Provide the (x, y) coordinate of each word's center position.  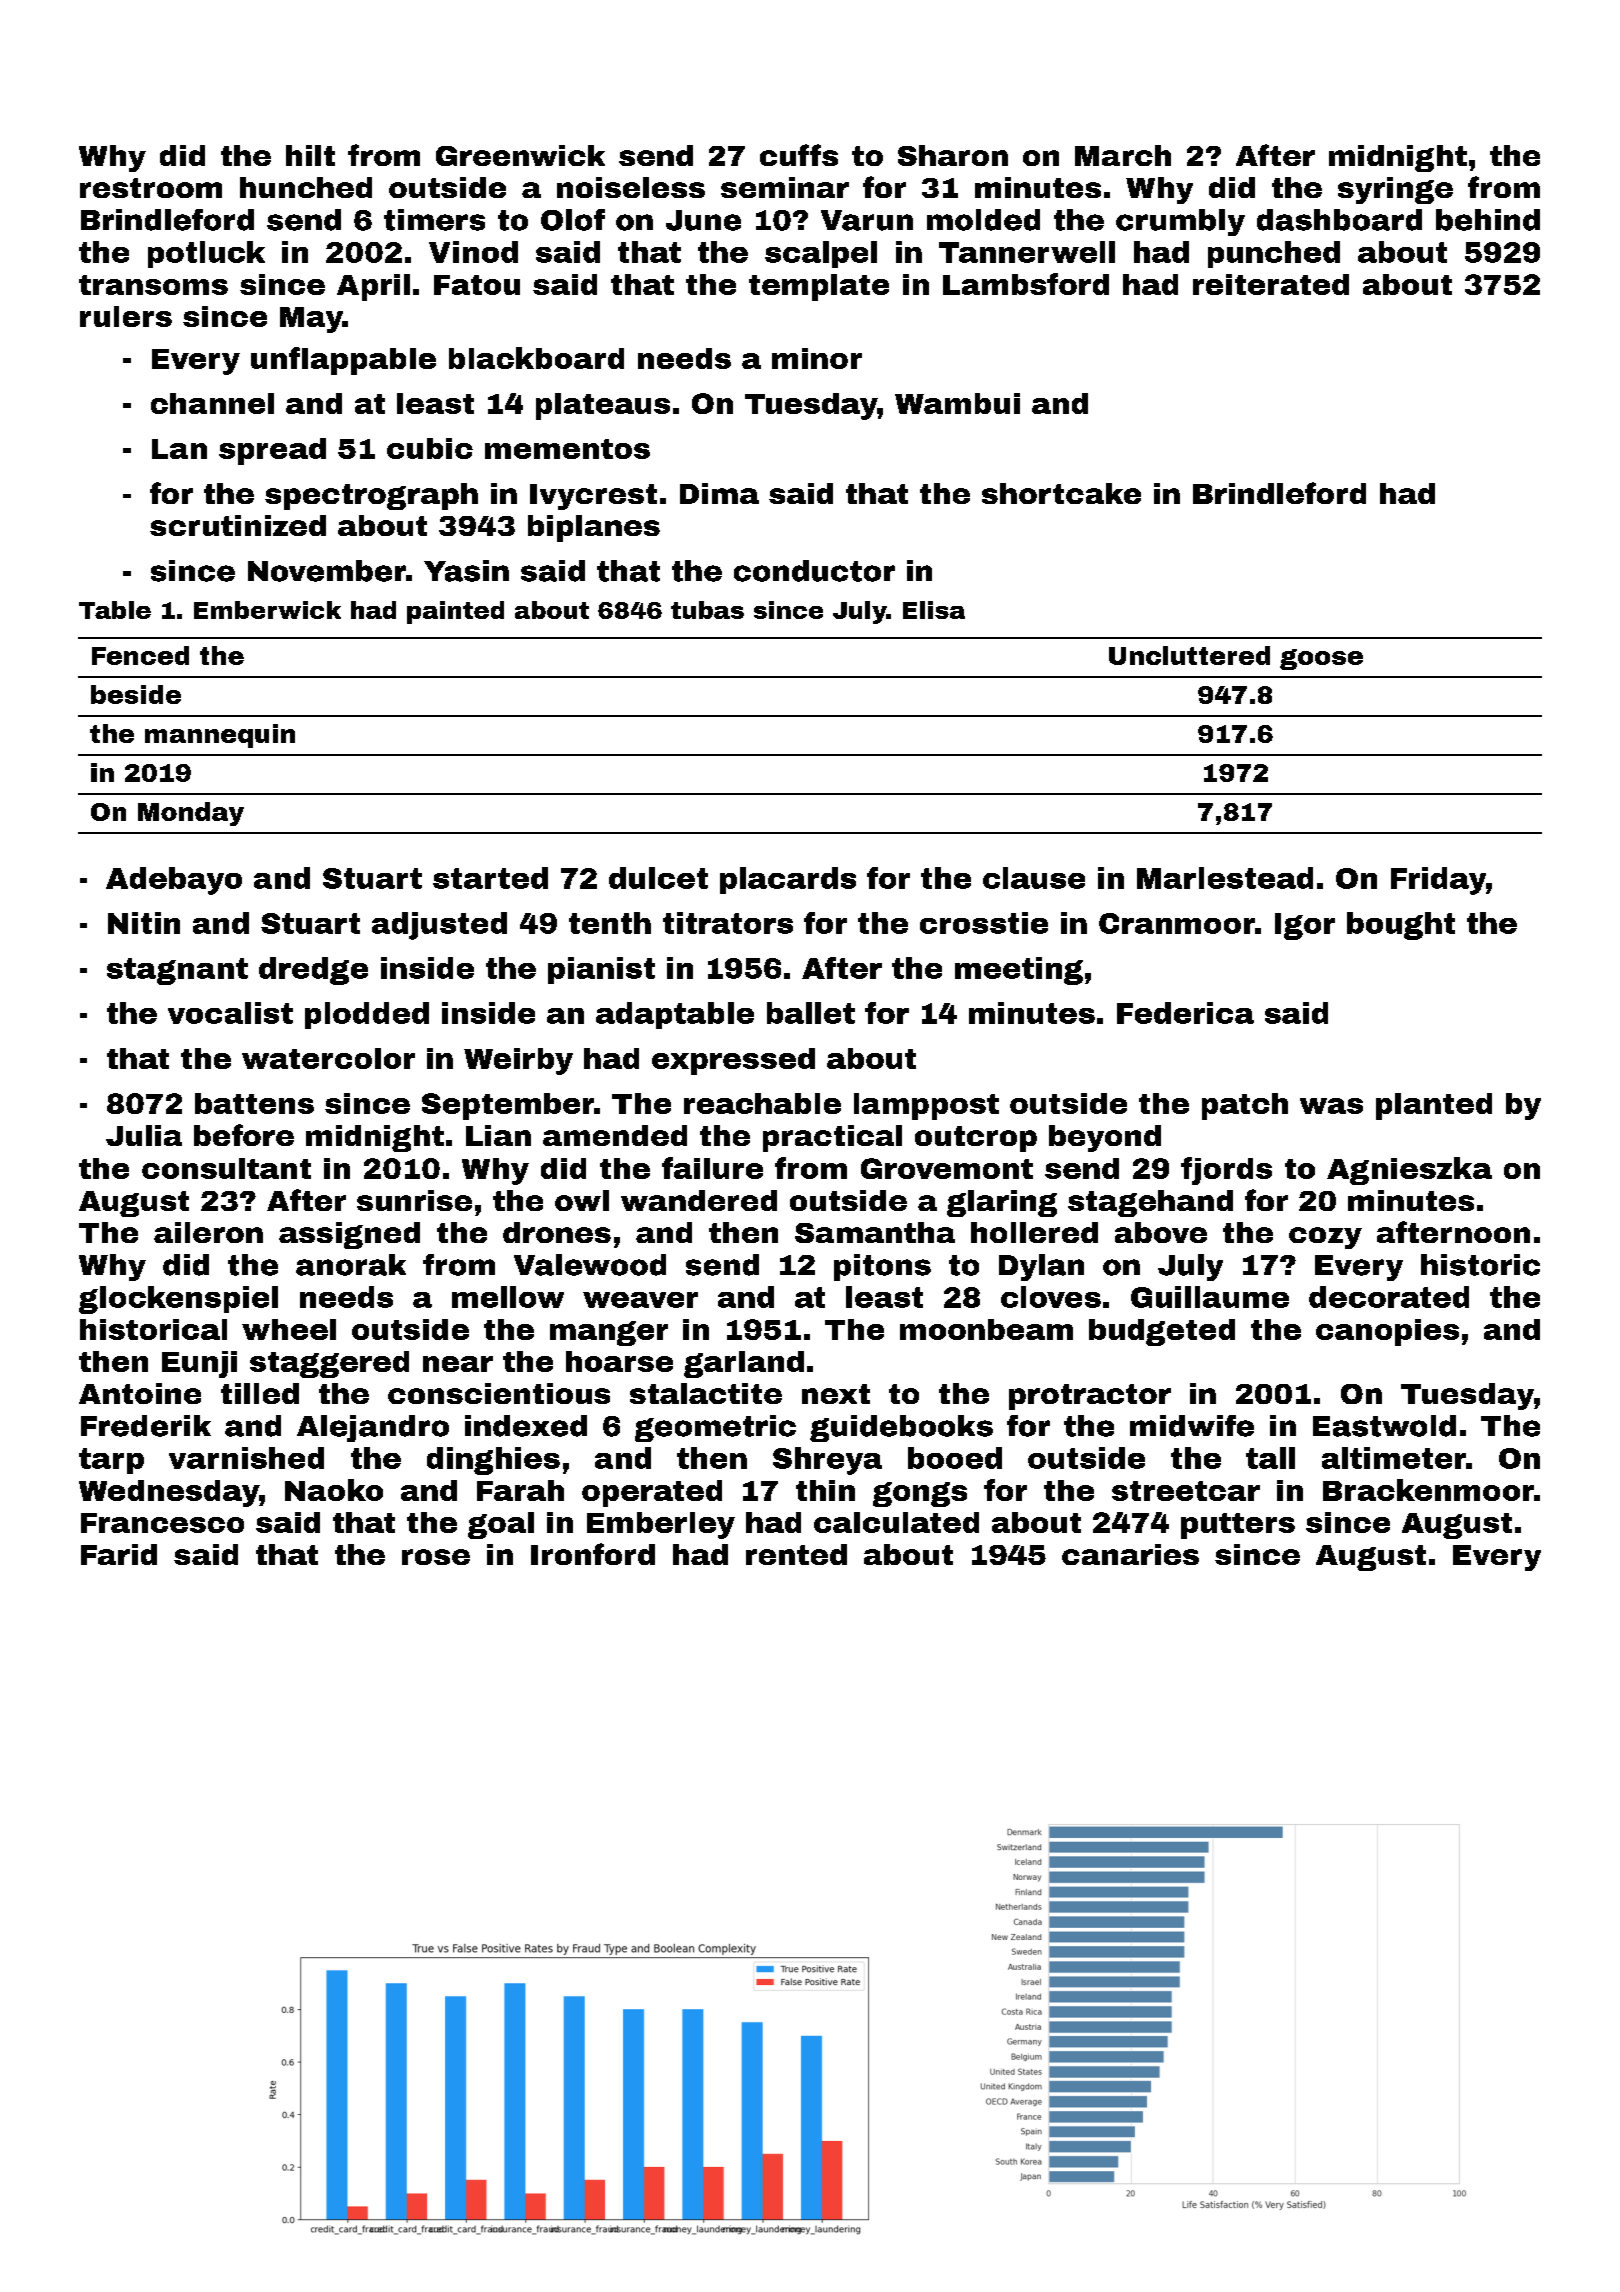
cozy (1325, 1238)
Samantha (875, 1232)
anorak (351, 1265)
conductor (814, 571)
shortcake (1061, 493)
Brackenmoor (1428, 1490)
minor (817, 358)
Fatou (477, 285)
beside (136, 694)
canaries (1130, 1554)
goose (1321, 659)
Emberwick (267, 610)
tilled (260, 1393)
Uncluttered (1189, 655)
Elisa (934, 610)
